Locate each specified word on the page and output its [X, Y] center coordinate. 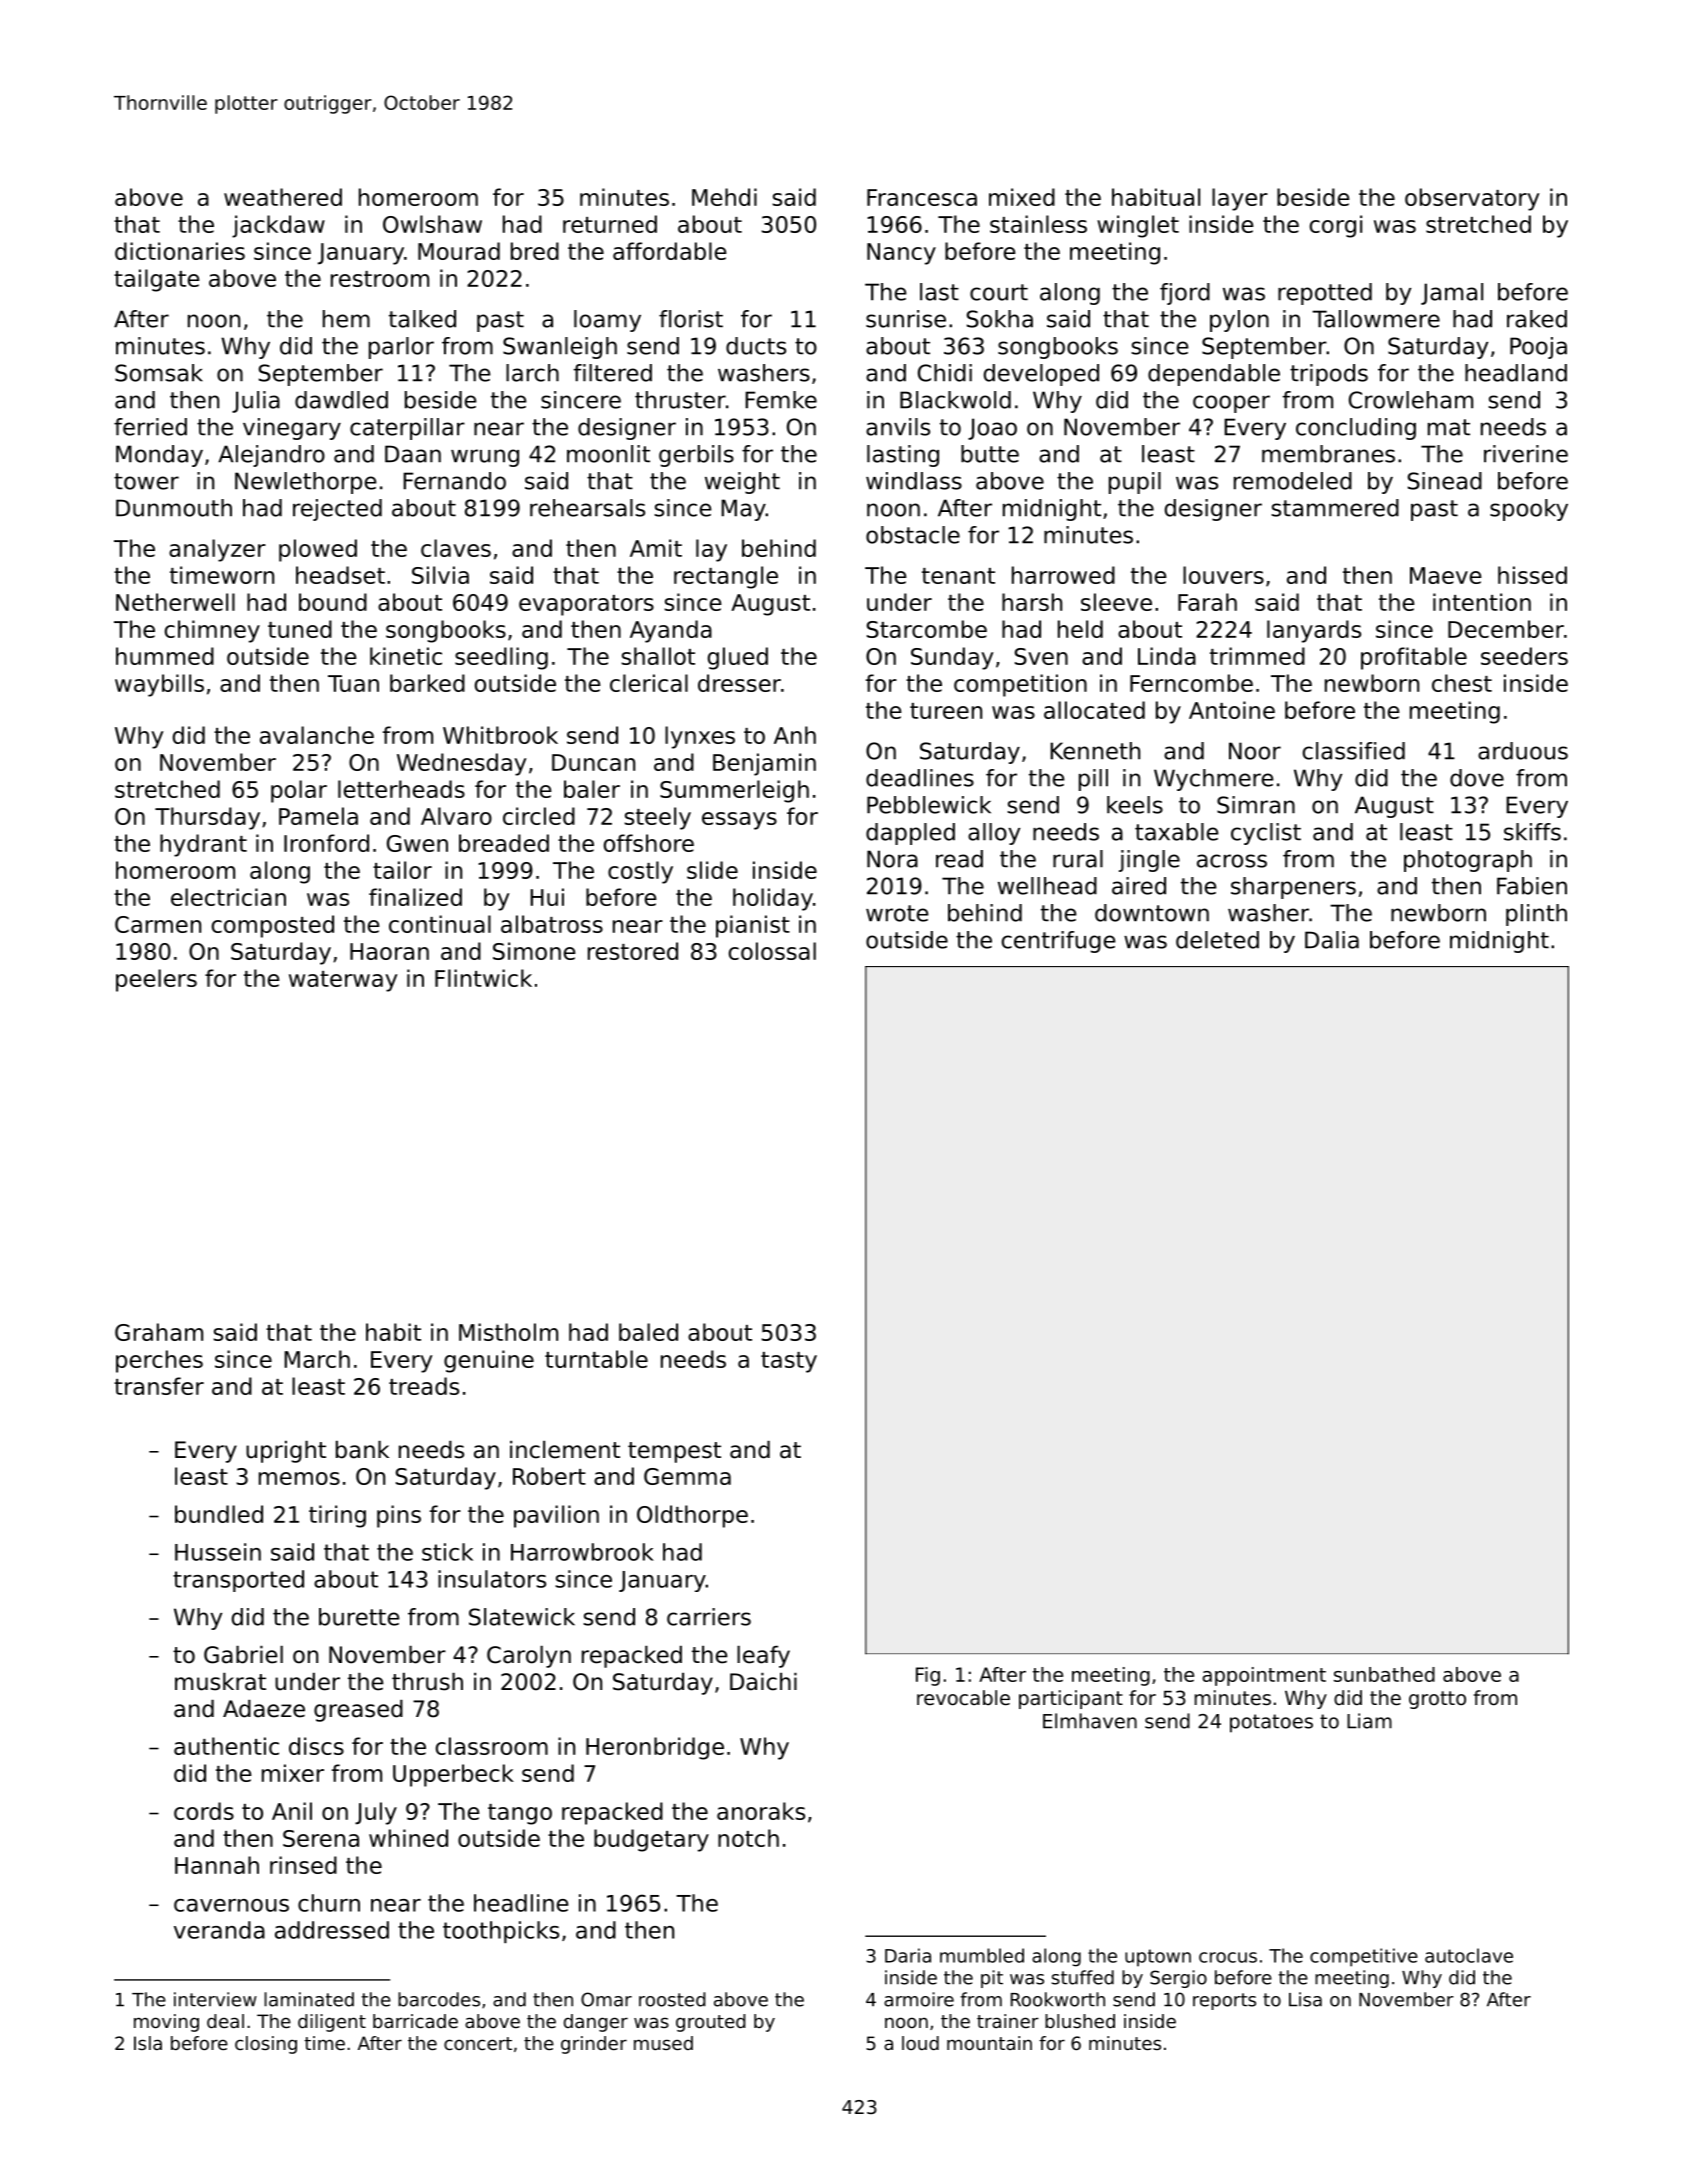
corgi [1336, 226]
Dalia [1332, 940]
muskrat [220, 1682]
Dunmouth [174, 508]
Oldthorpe [692, 1516]
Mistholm [508, 1332]
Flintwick [483, 978]
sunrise [906, 319]
